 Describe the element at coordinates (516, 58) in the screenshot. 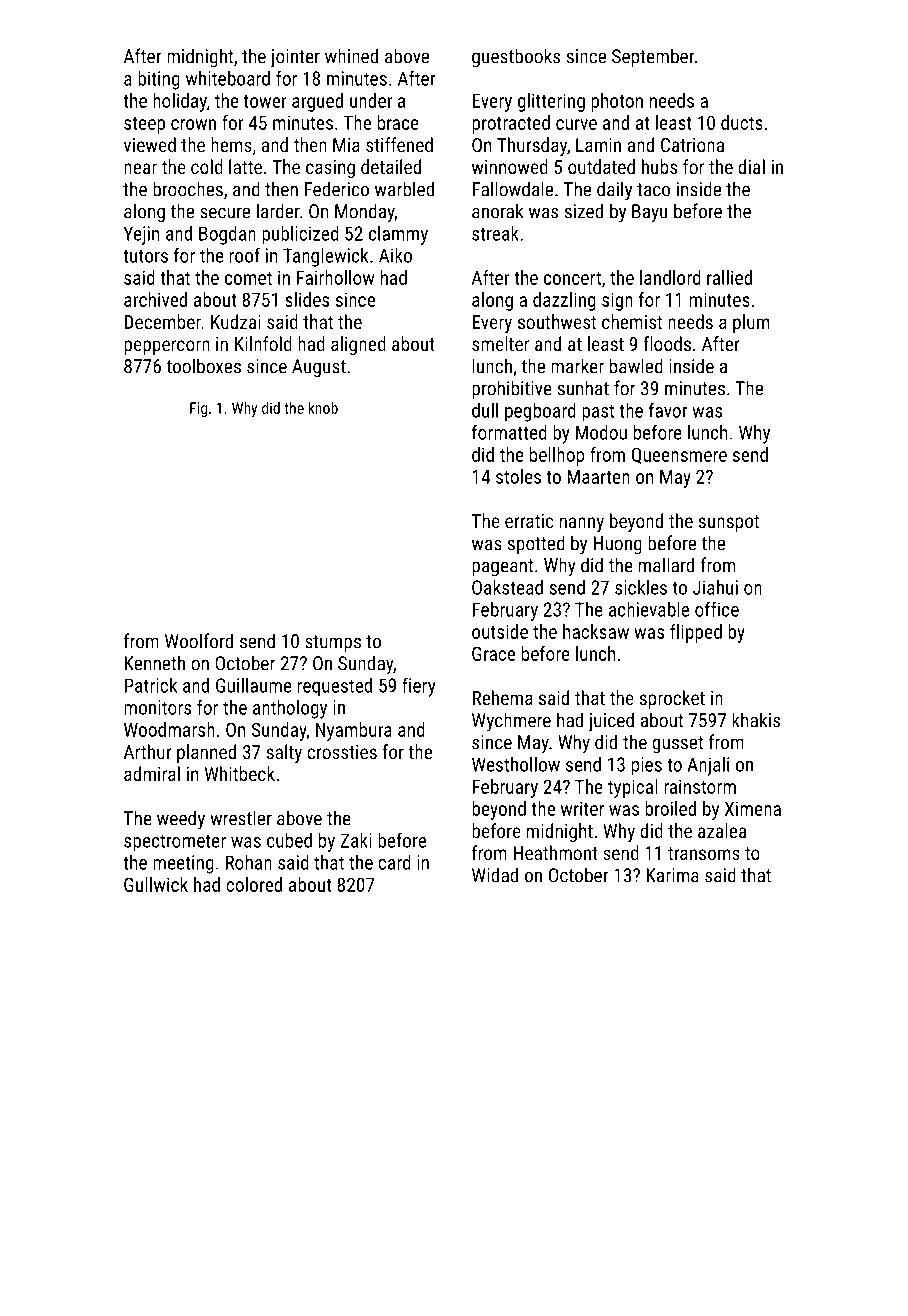

I see `guestbooks` at that location.
